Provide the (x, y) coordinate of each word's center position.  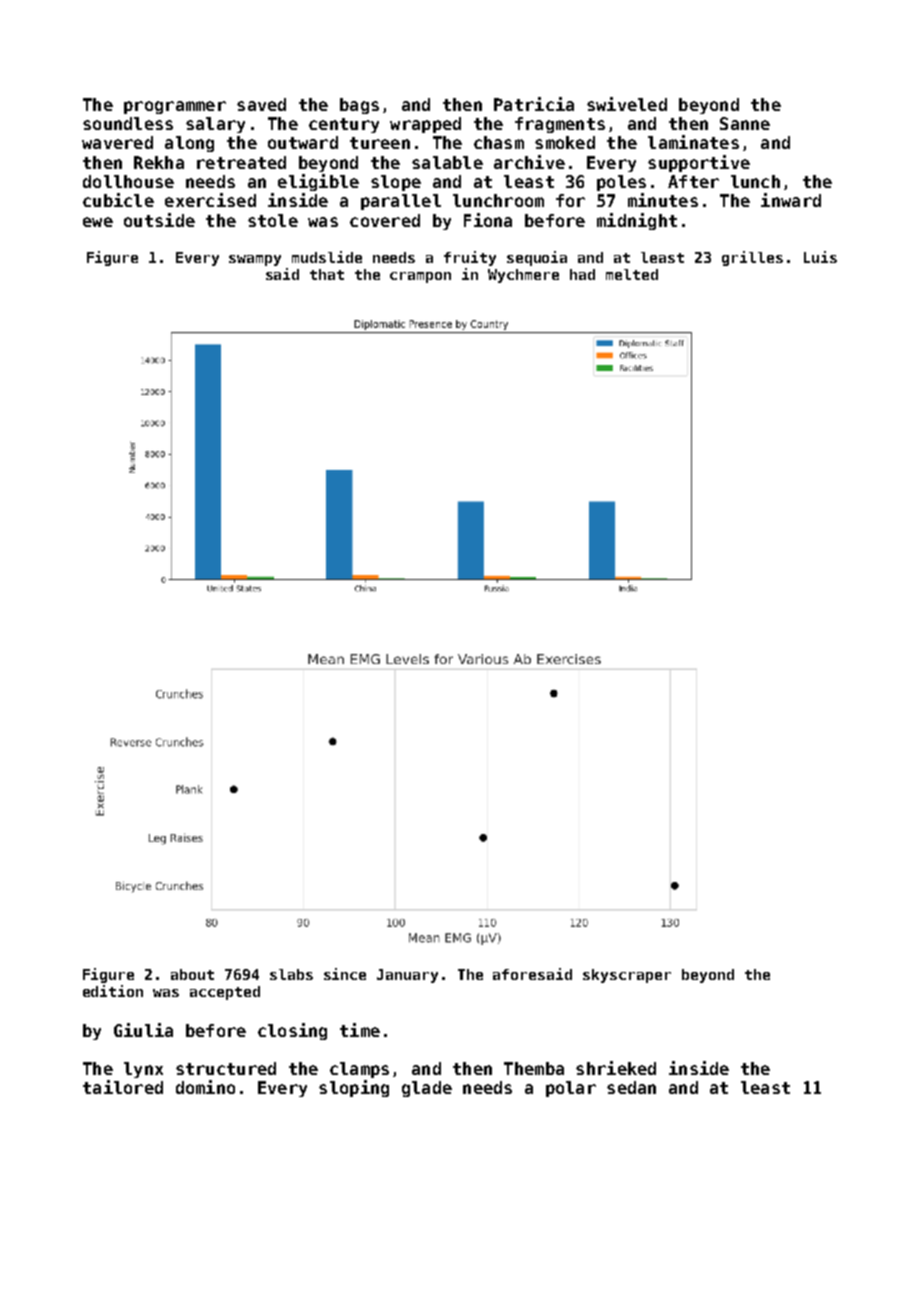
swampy (255, 260)
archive (529, 162)
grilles (752, 258)
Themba (534, 1068)
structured (226, 1068)
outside (159, 220)
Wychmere (523, 276)
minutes (663, 200)
